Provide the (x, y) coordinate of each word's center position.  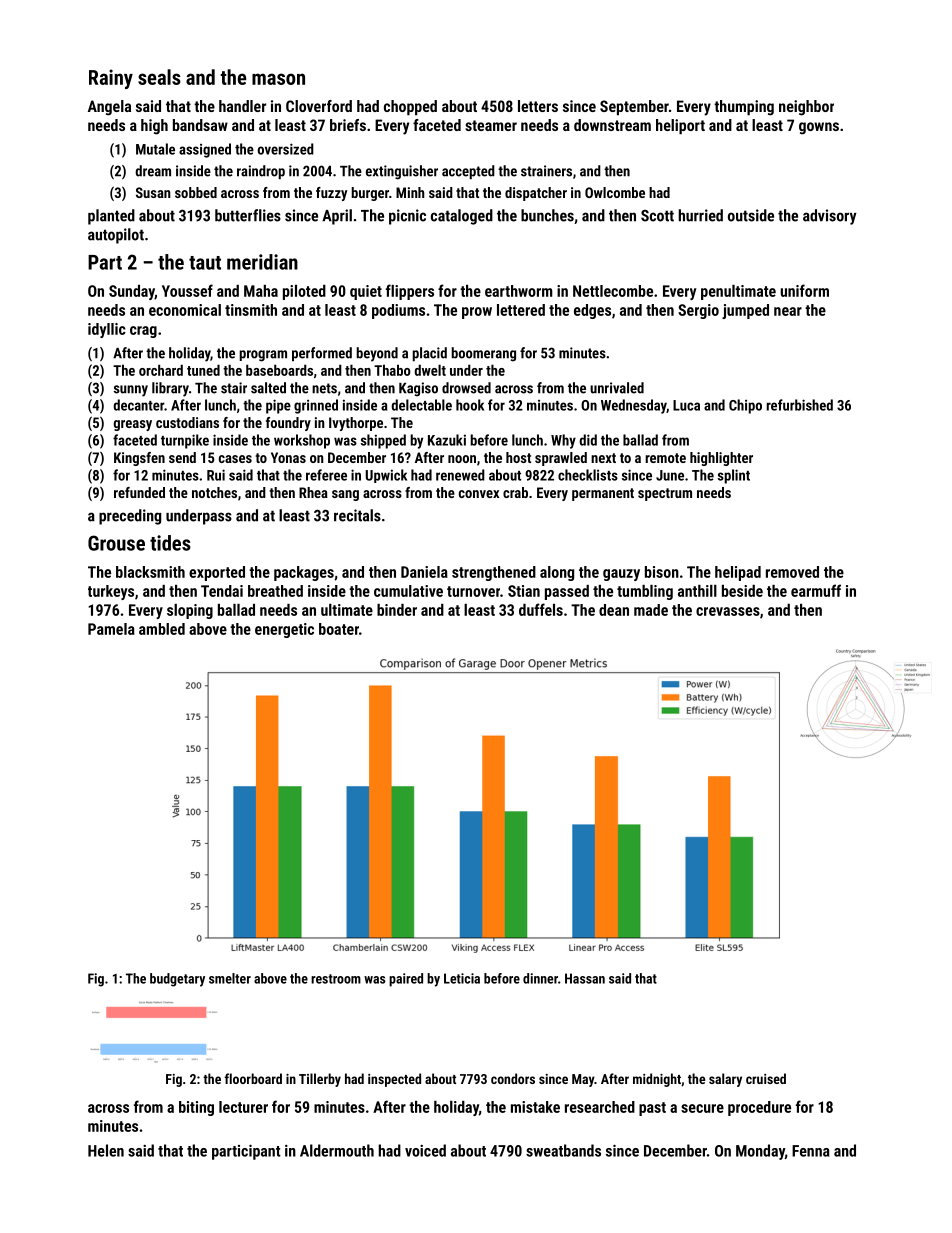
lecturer (243, 1107)
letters (538, 106)
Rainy (111, 79)
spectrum (665, 494)
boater (339, 629)
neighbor (806, 108)
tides (170, 543)
